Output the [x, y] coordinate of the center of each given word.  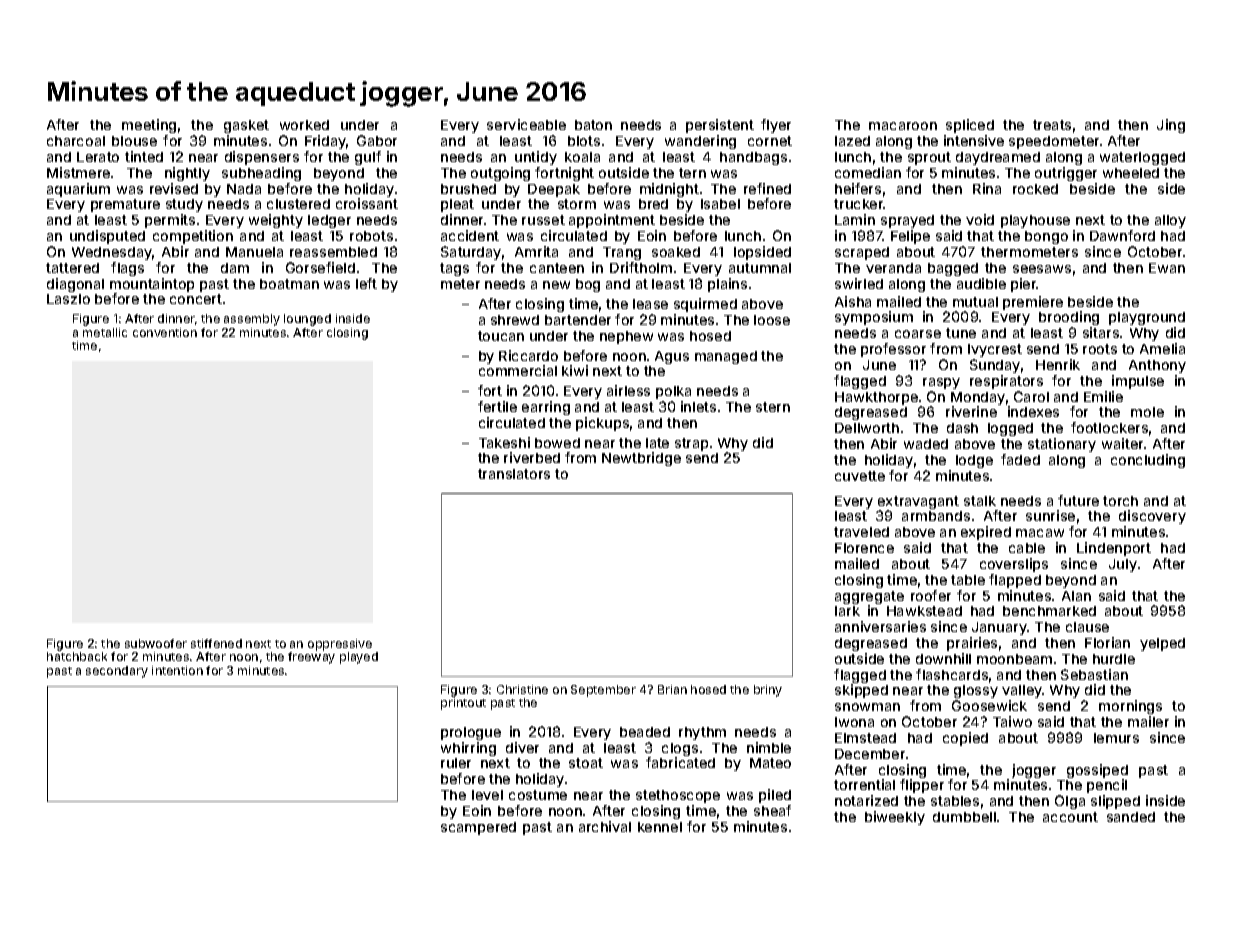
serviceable [526, 124]
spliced [970, 126]
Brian [672, 689]
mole [1147, 412]
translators [514, 474]
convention [165, 332]
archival [605, 826]
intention [177, 670]
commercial [518, 370]
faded [1020, 459]
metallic [105, 332]
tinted [144, 156]
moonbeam [1014, 659]
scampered [478, 828]
